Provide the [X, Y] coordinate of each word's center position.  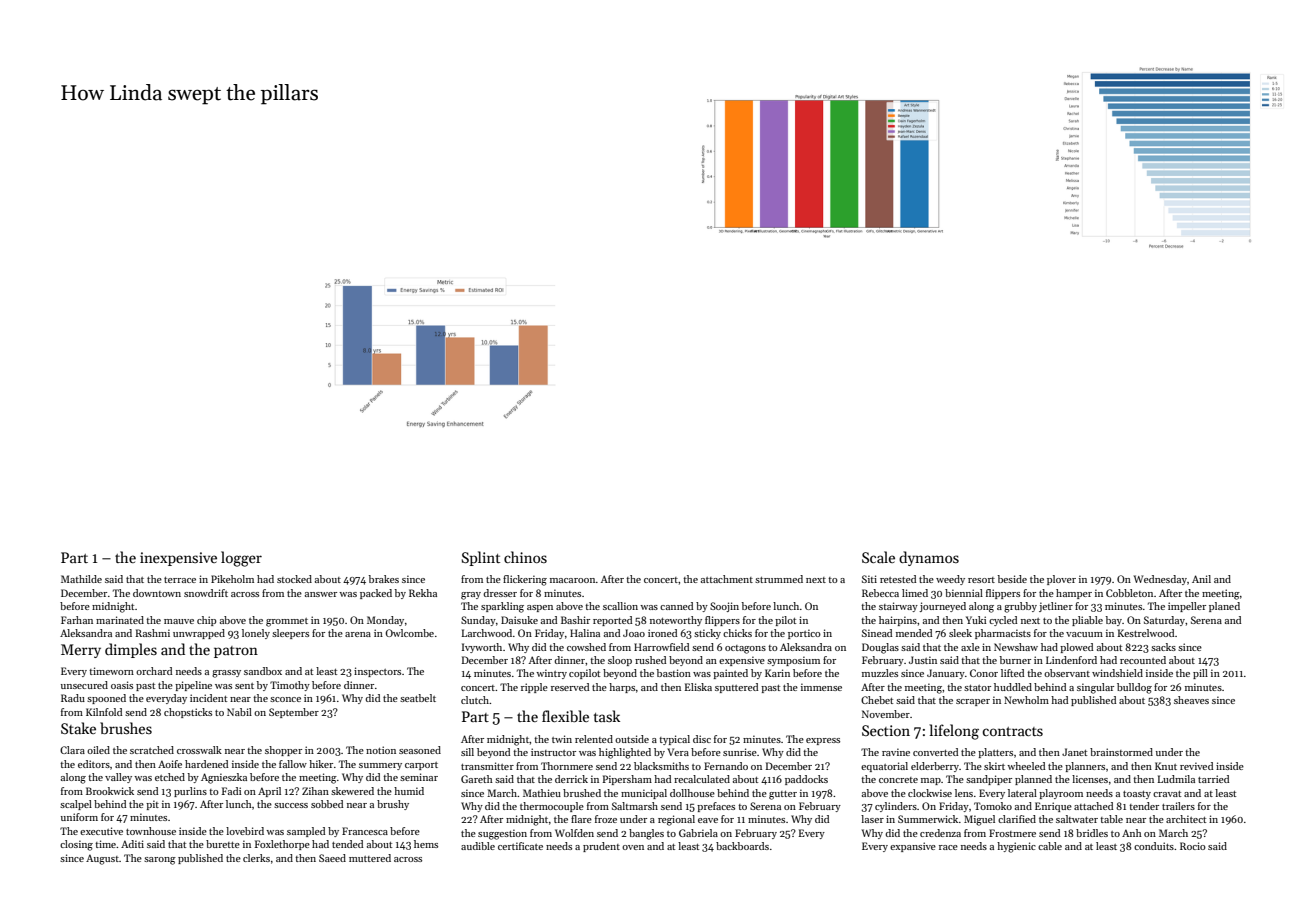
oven [633, 847]
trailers [1178, 806]
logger [241, 559]
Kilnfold [104, 712]
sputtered [736, 688]
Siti [869, 579]
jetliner [1056, 607]
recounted [1143, 660]
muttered [370, 858]
